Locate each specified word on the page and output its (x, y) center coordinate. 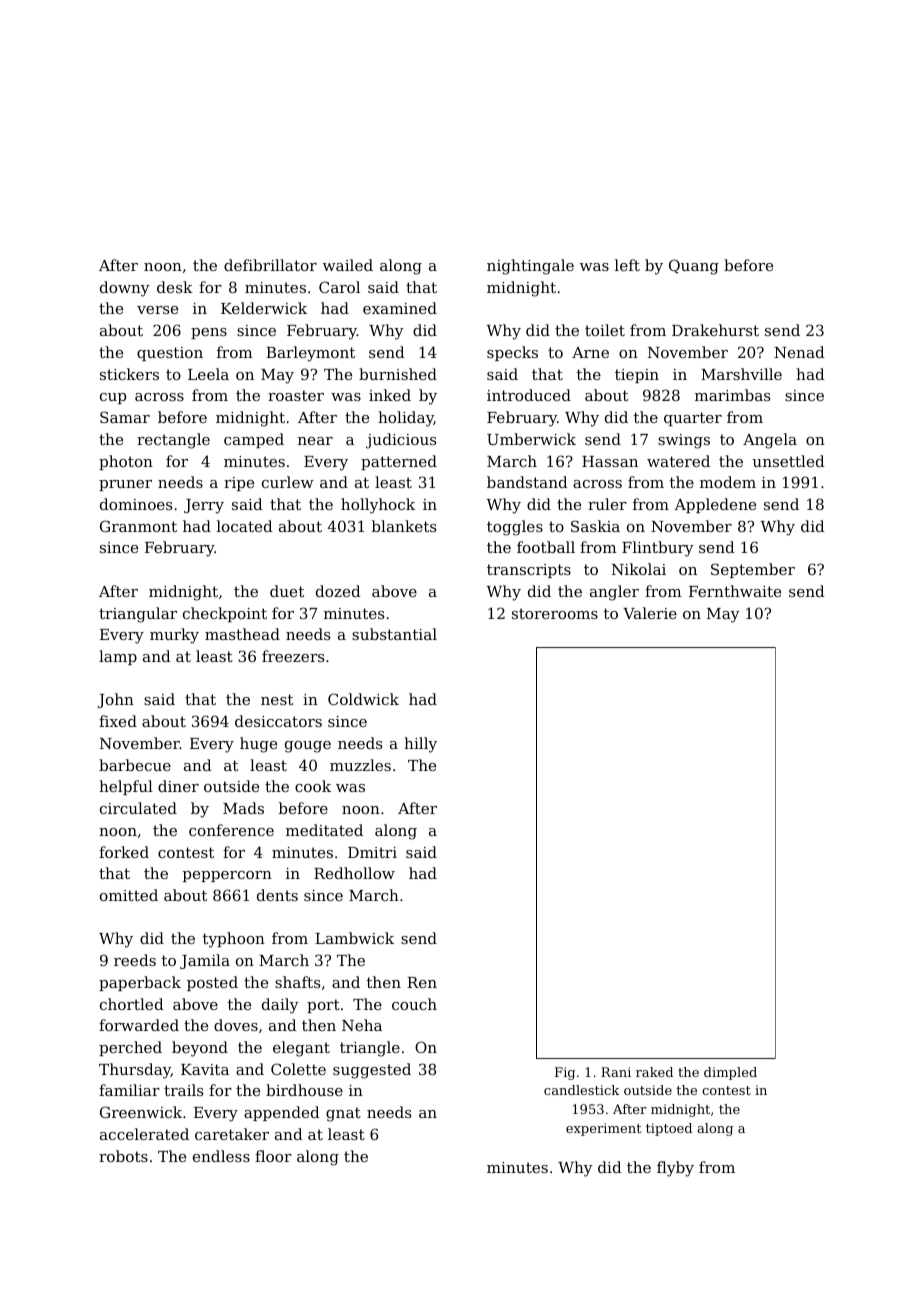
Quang (694, 267)
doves (236, 1025)
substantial (394, 634)
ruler (607, 504)
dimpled (730, 1073)
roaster (296, 395)
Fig (565, 1073)
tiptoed (669, 1129)
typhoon (234, 940)
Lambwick (354, 938)
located (245, 526)
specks (512, 353)
